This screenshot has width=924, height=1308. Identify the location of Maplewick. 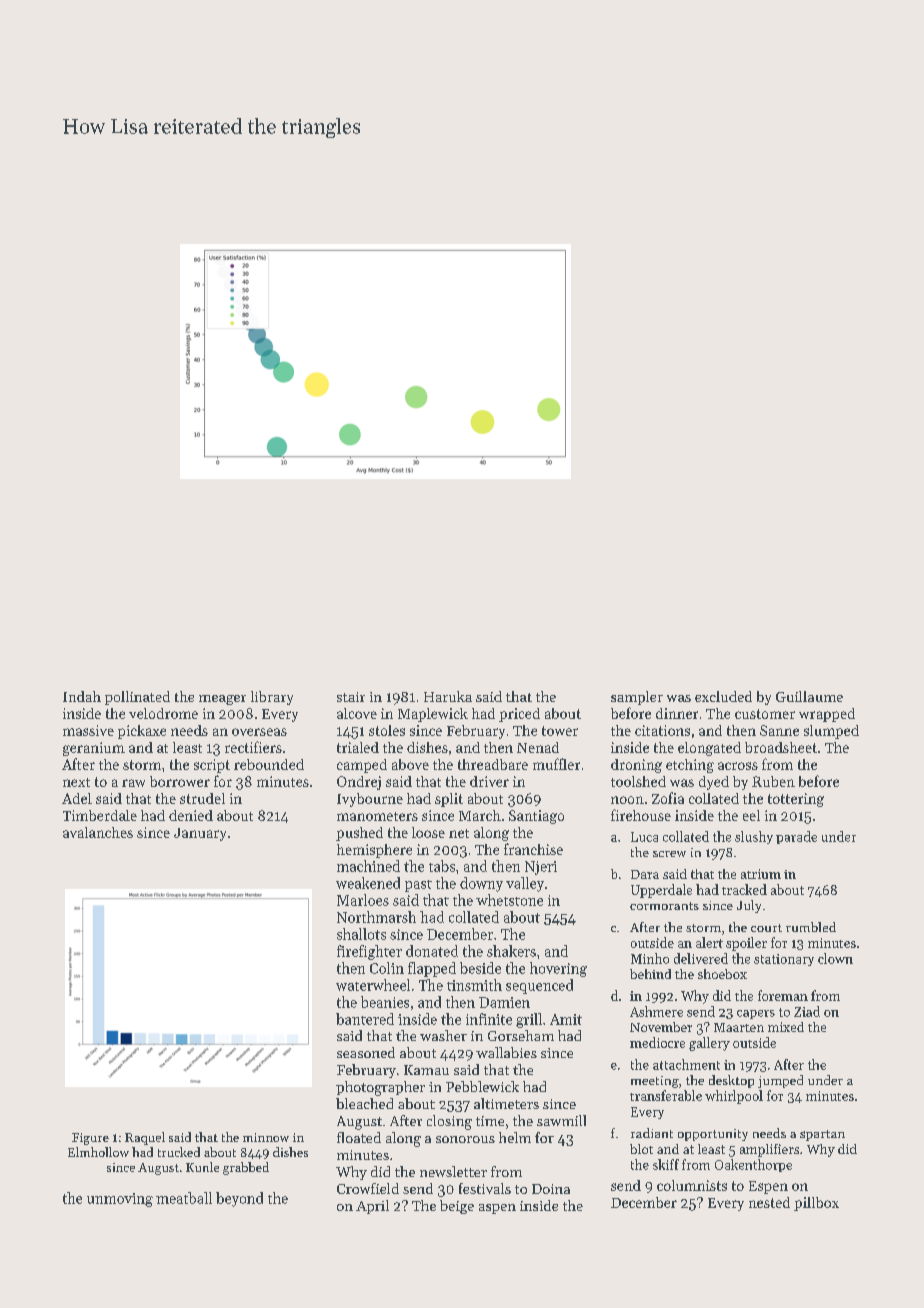
(433, 715).
